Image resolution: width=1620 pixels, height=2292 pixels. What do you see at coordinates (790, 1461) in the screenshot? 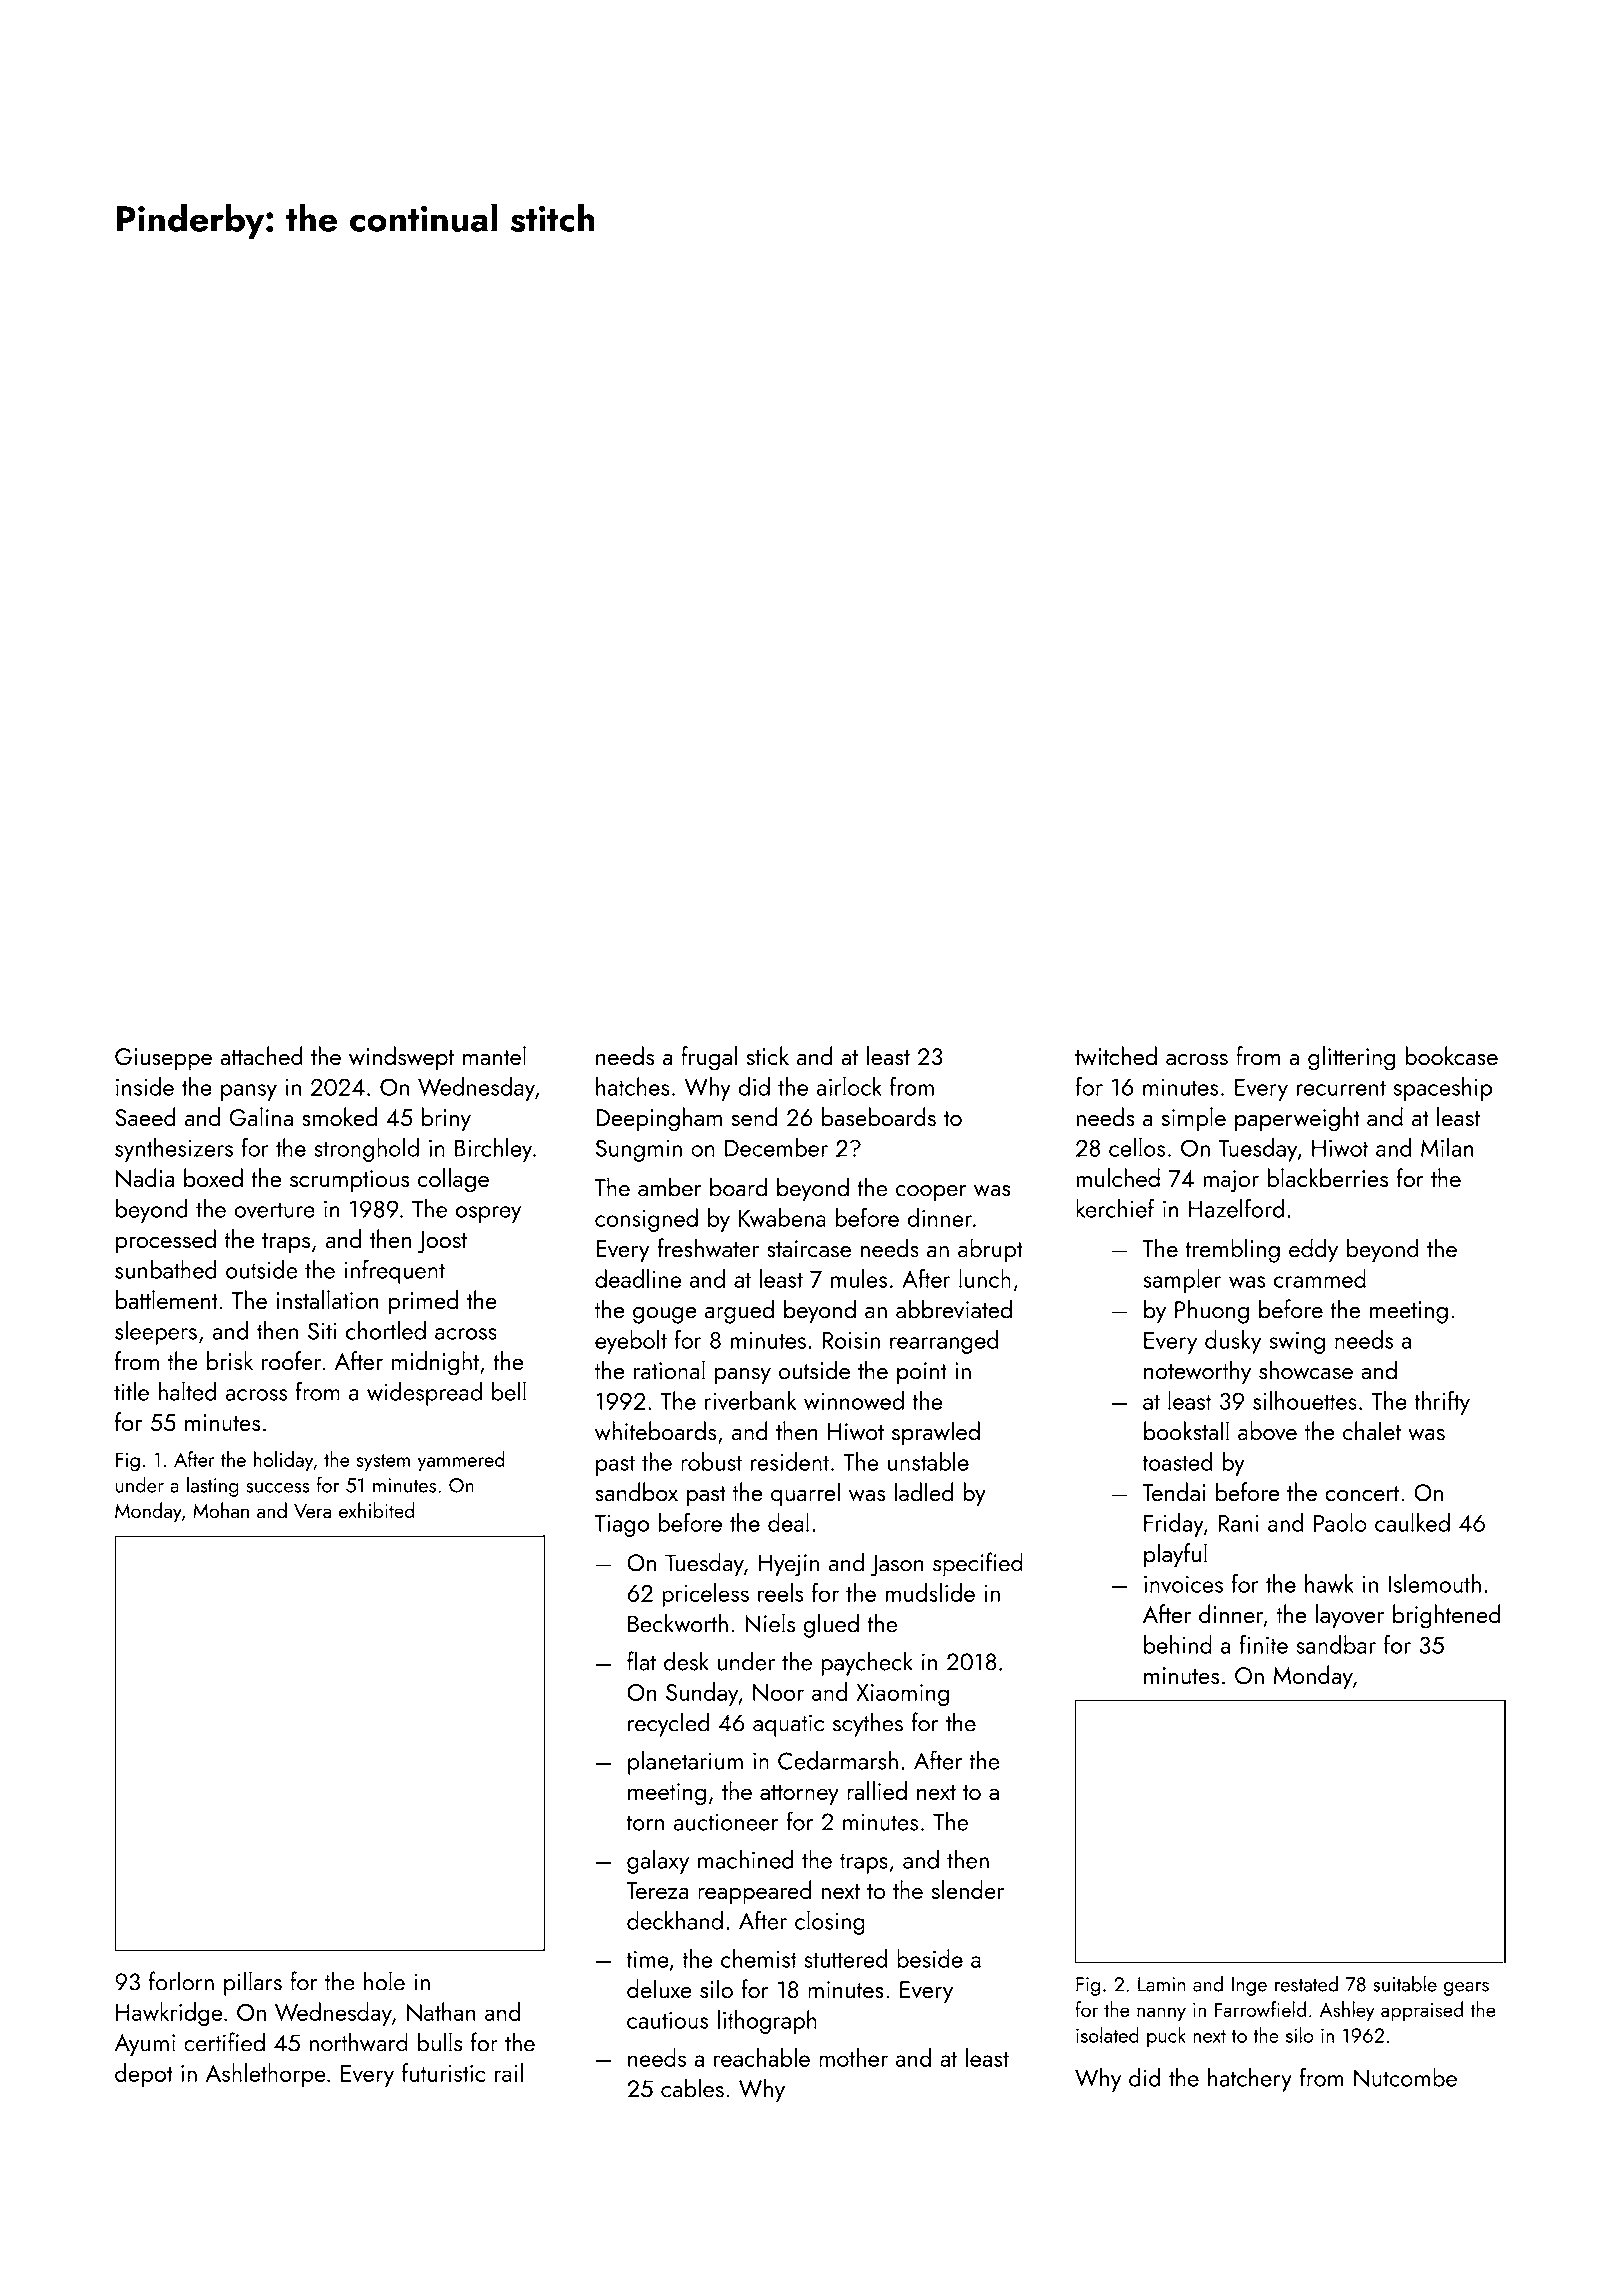
I see `resident` at bounding box center [790, 1461].
